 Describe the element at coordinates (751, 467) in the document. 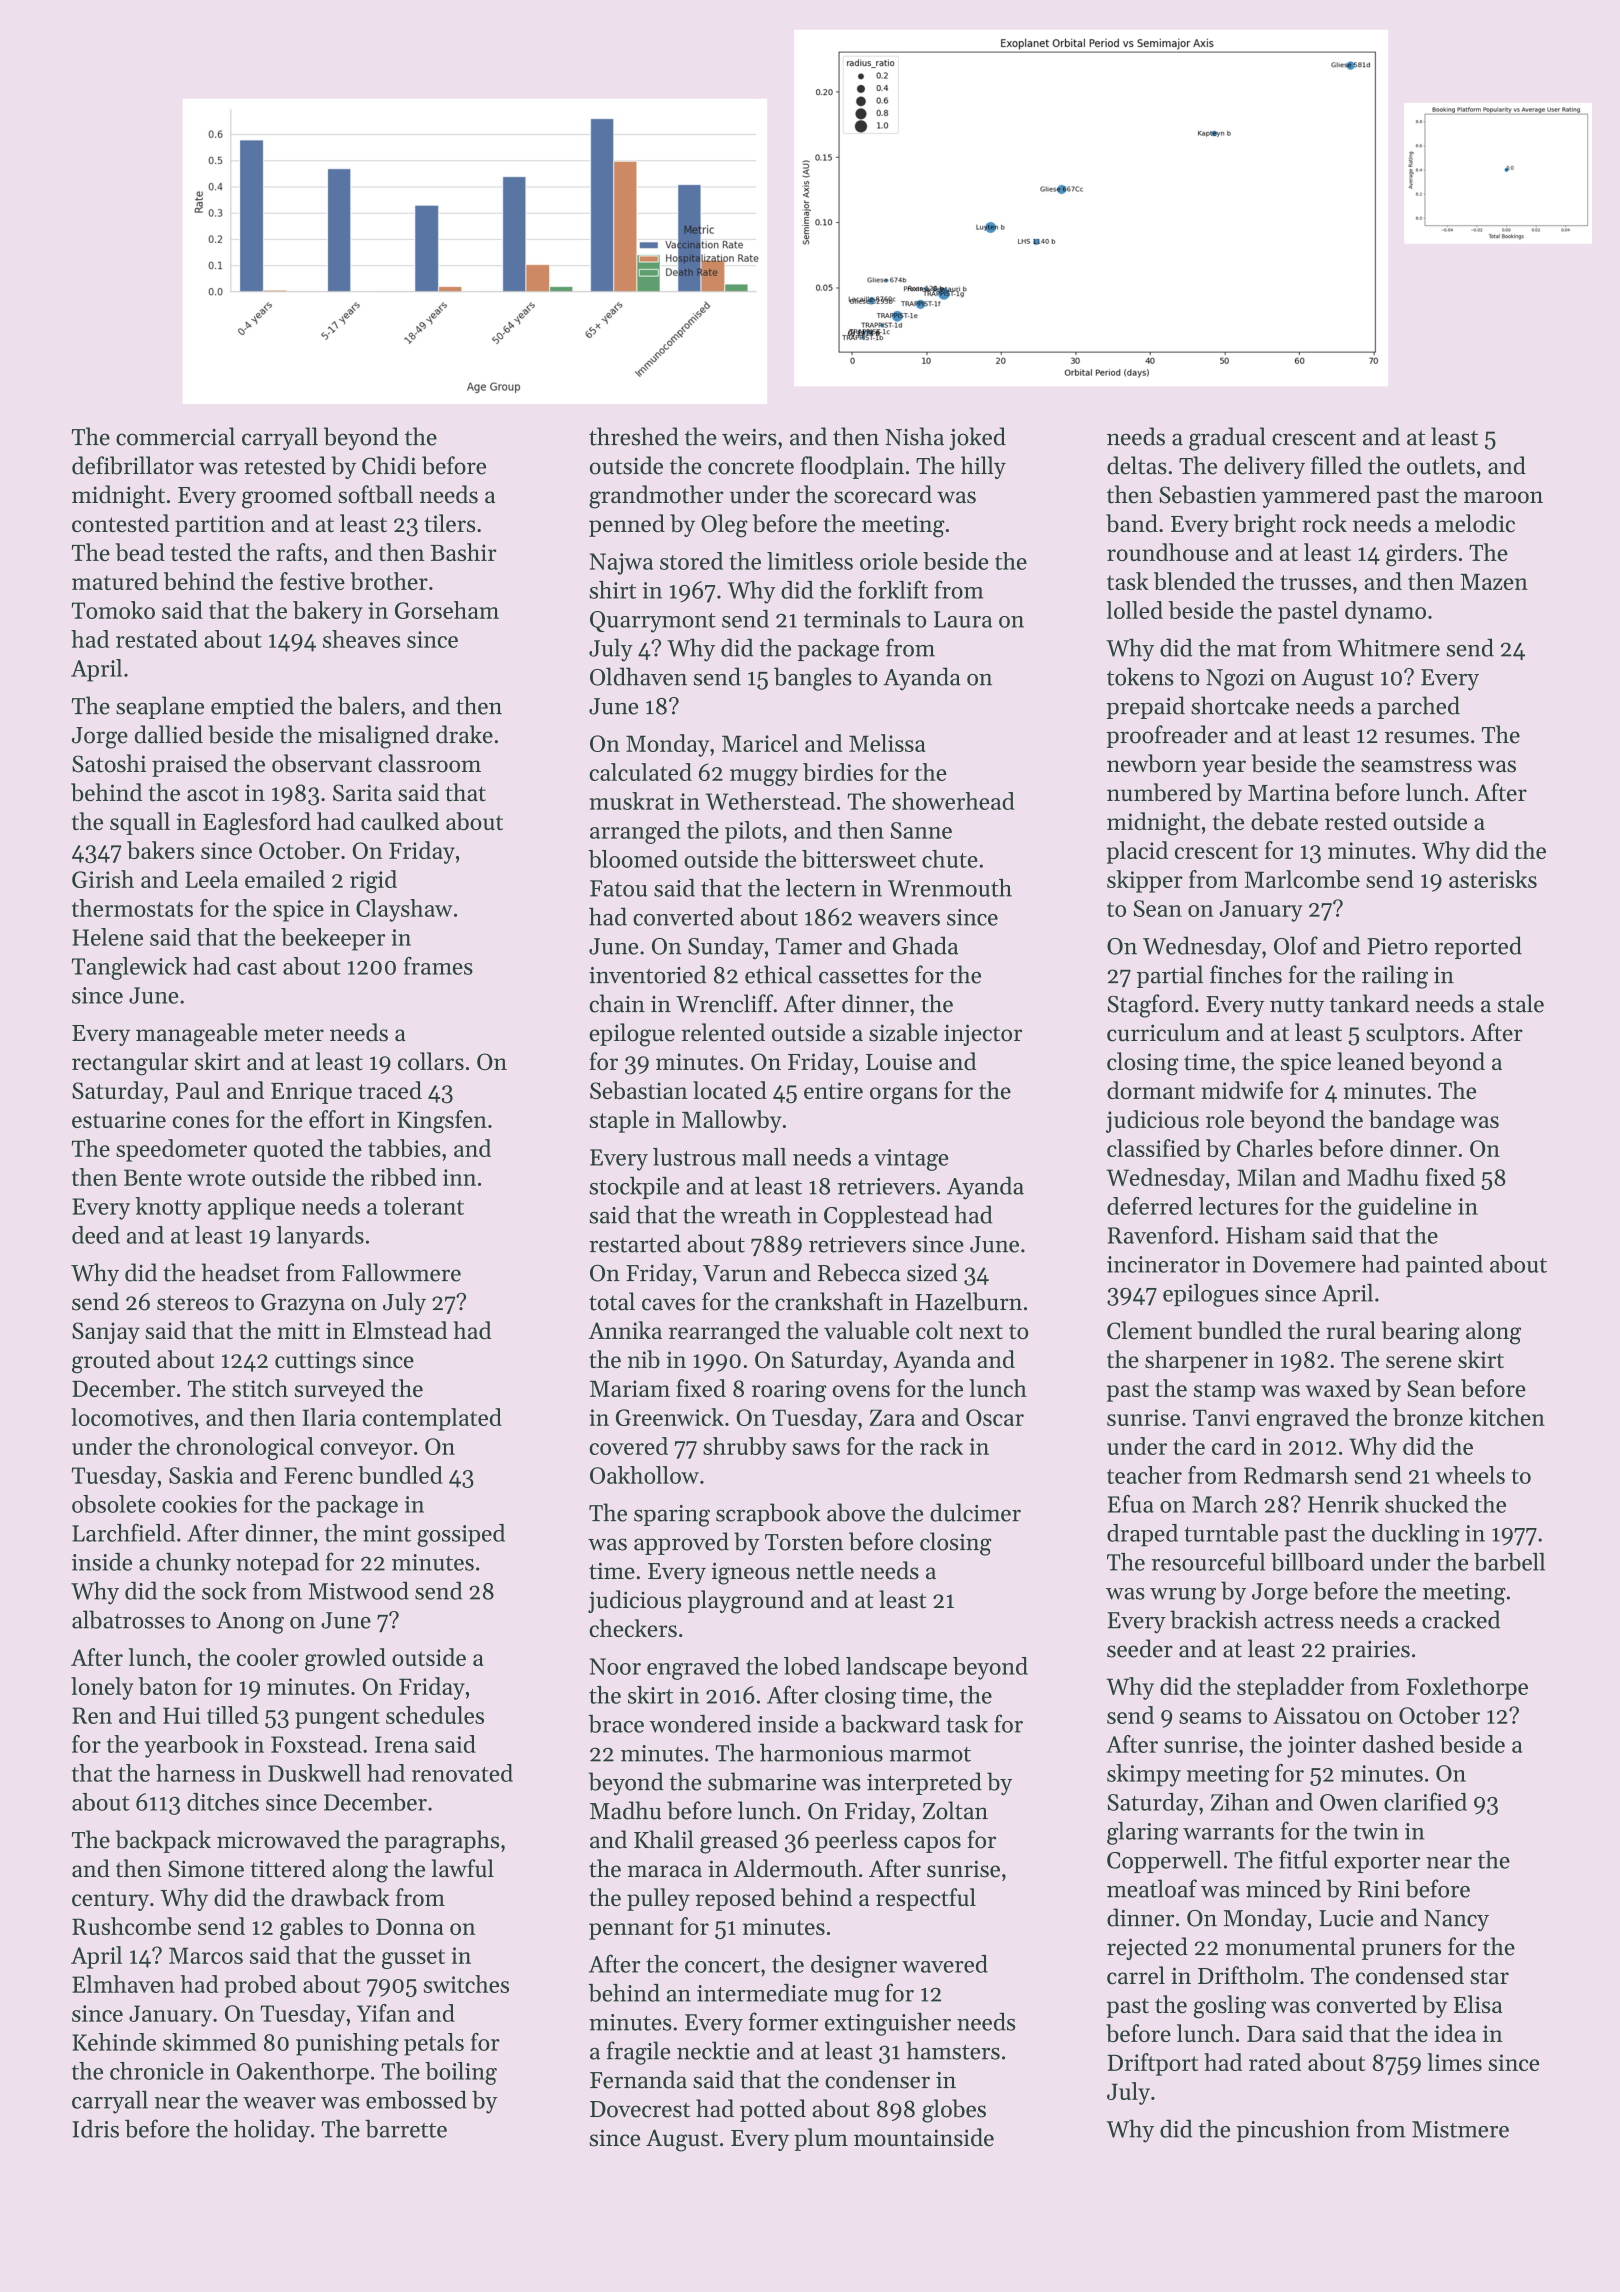

I see `concrete` at that location.
